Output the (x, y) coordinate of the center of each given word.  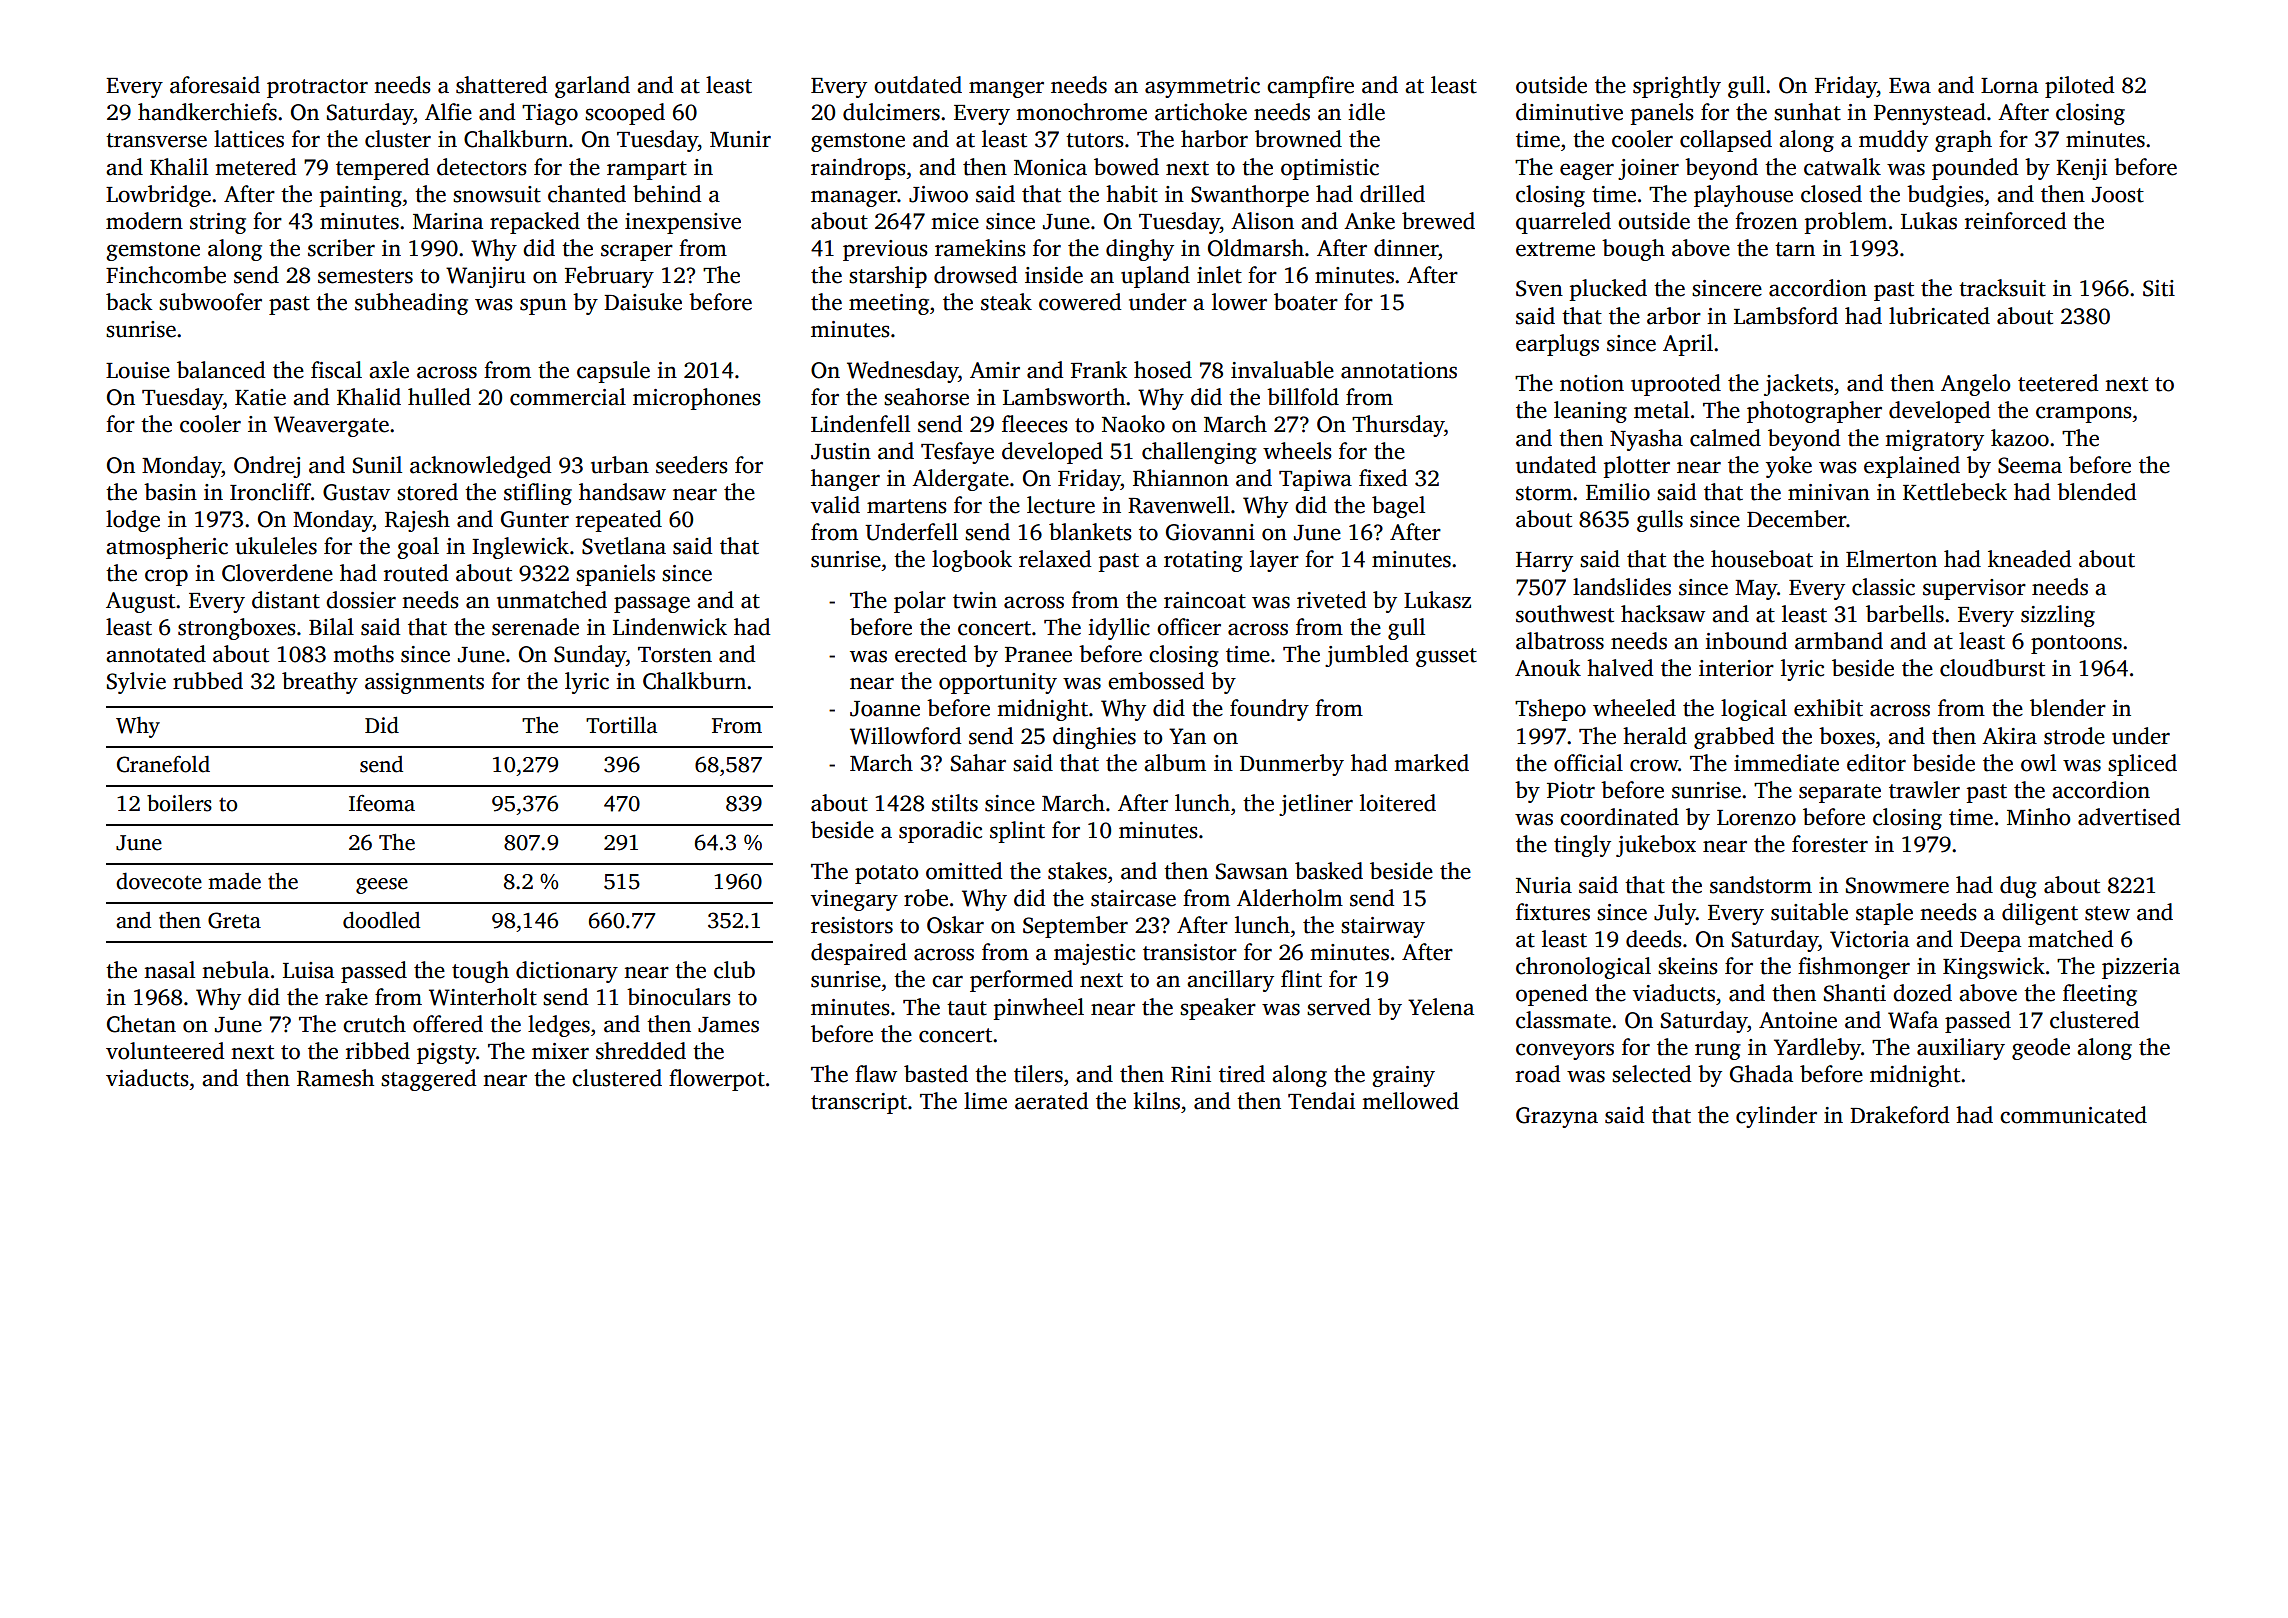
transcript (859, 1103)
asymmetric (1202, 87)
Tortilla (621, 725)
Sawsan (1252, 871)
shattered (501, 85)
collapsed (1726, 141)
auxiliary (1961, 1049)
